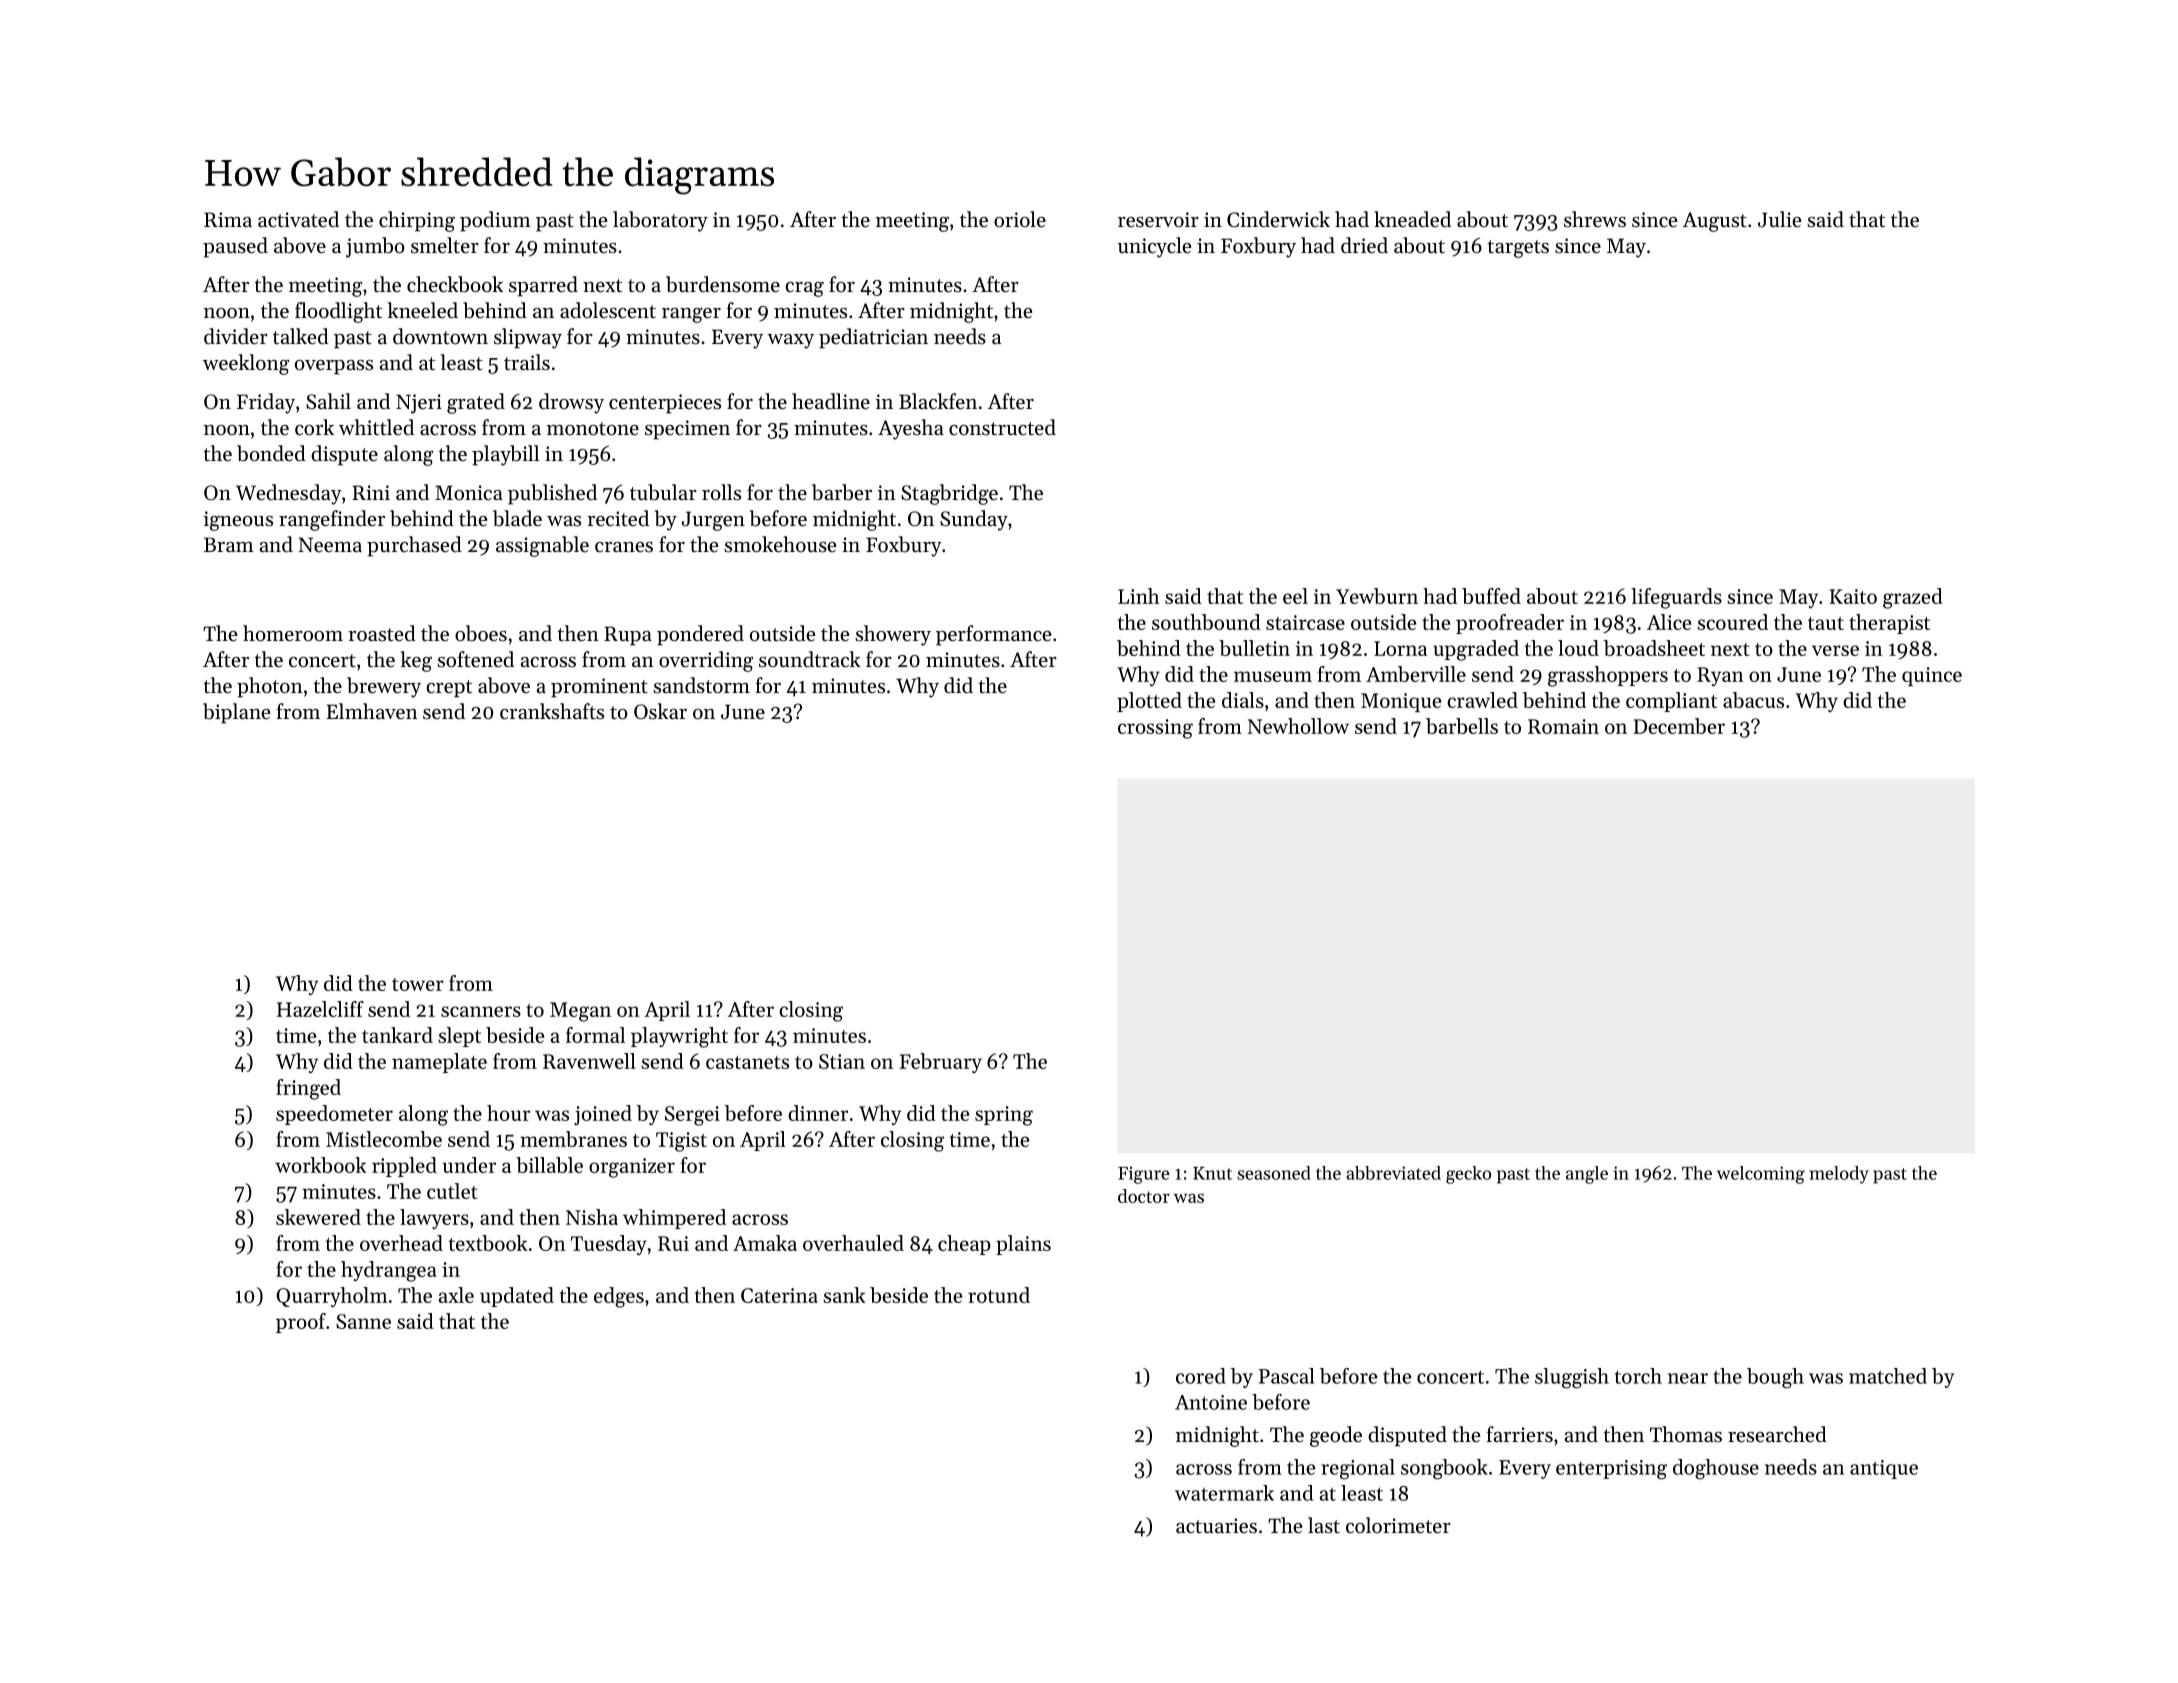 The width and height of the document is (2178, 1683). I want to click on Julie, so click(1780, 219).
